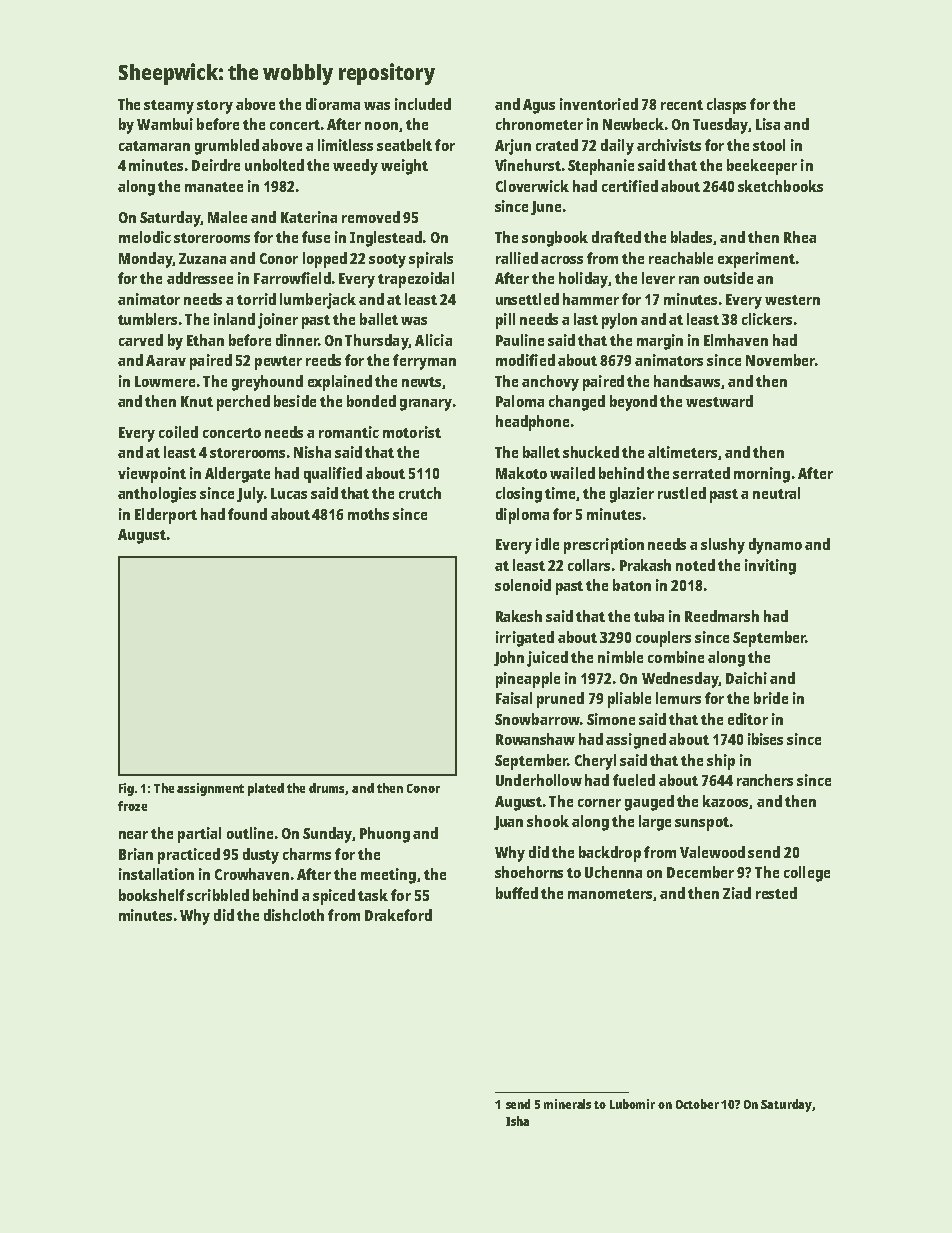  I want to click on pliable, so click(629, 700).
